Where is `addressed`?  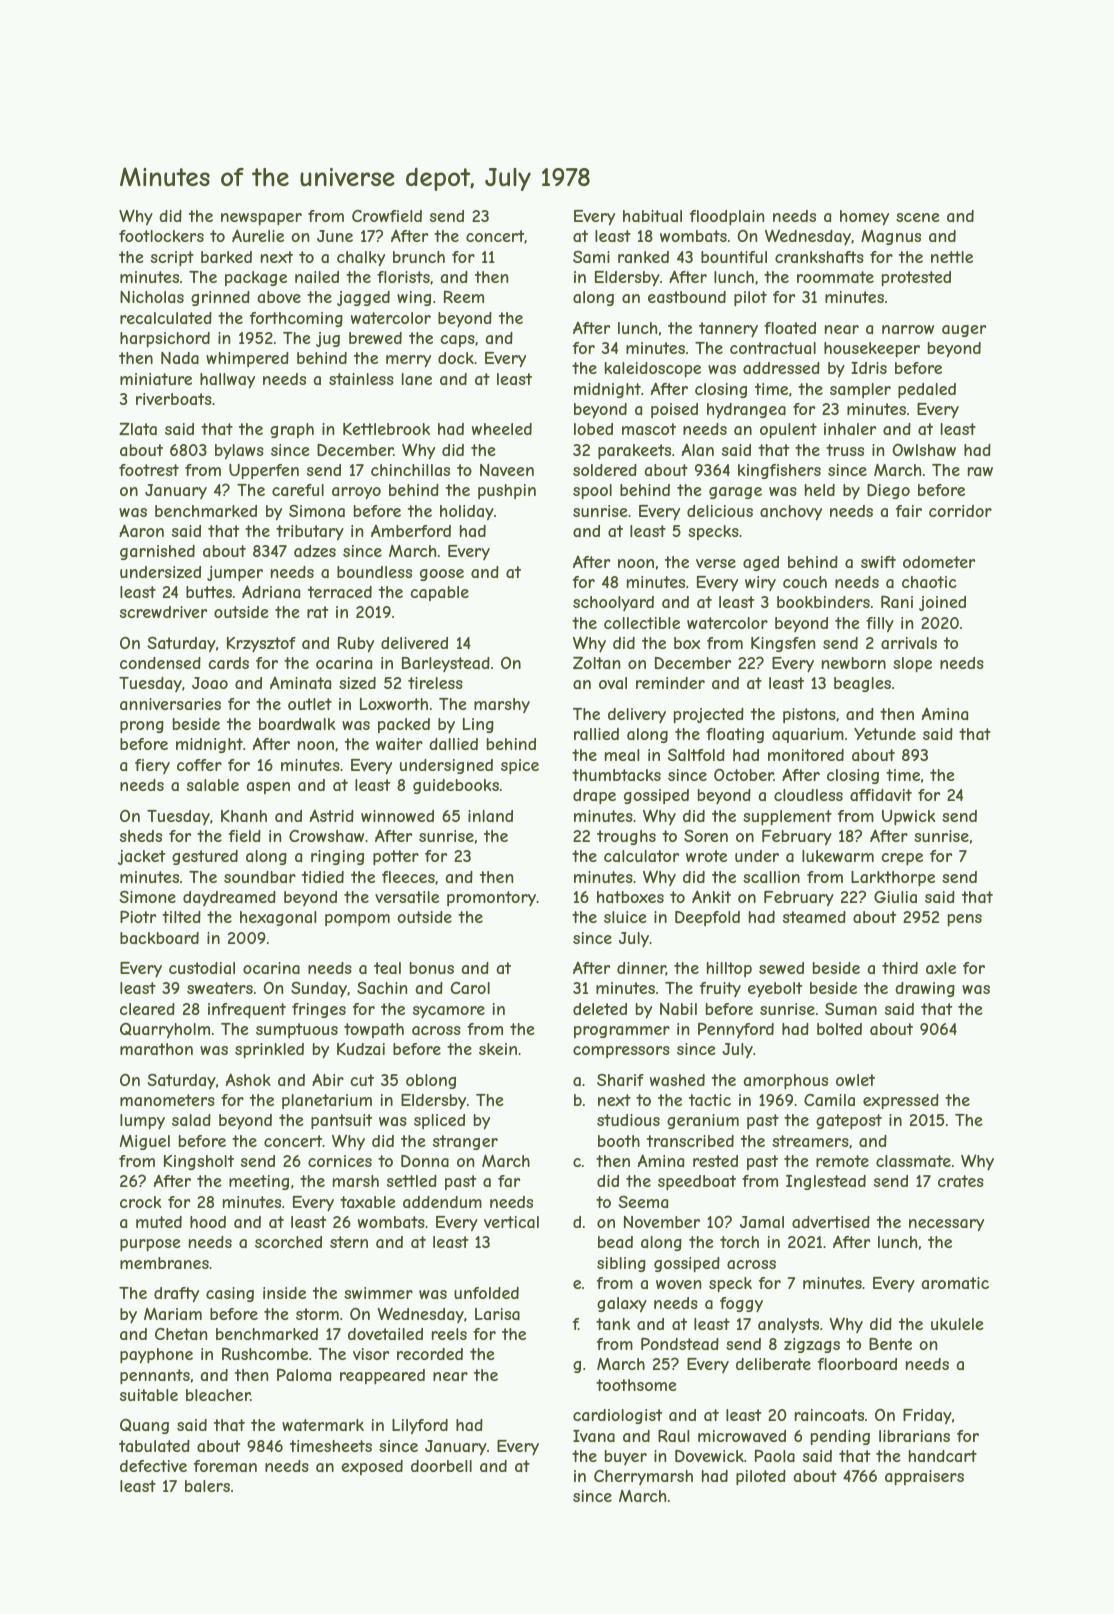
addressed is located at coordinates (781, 368).
